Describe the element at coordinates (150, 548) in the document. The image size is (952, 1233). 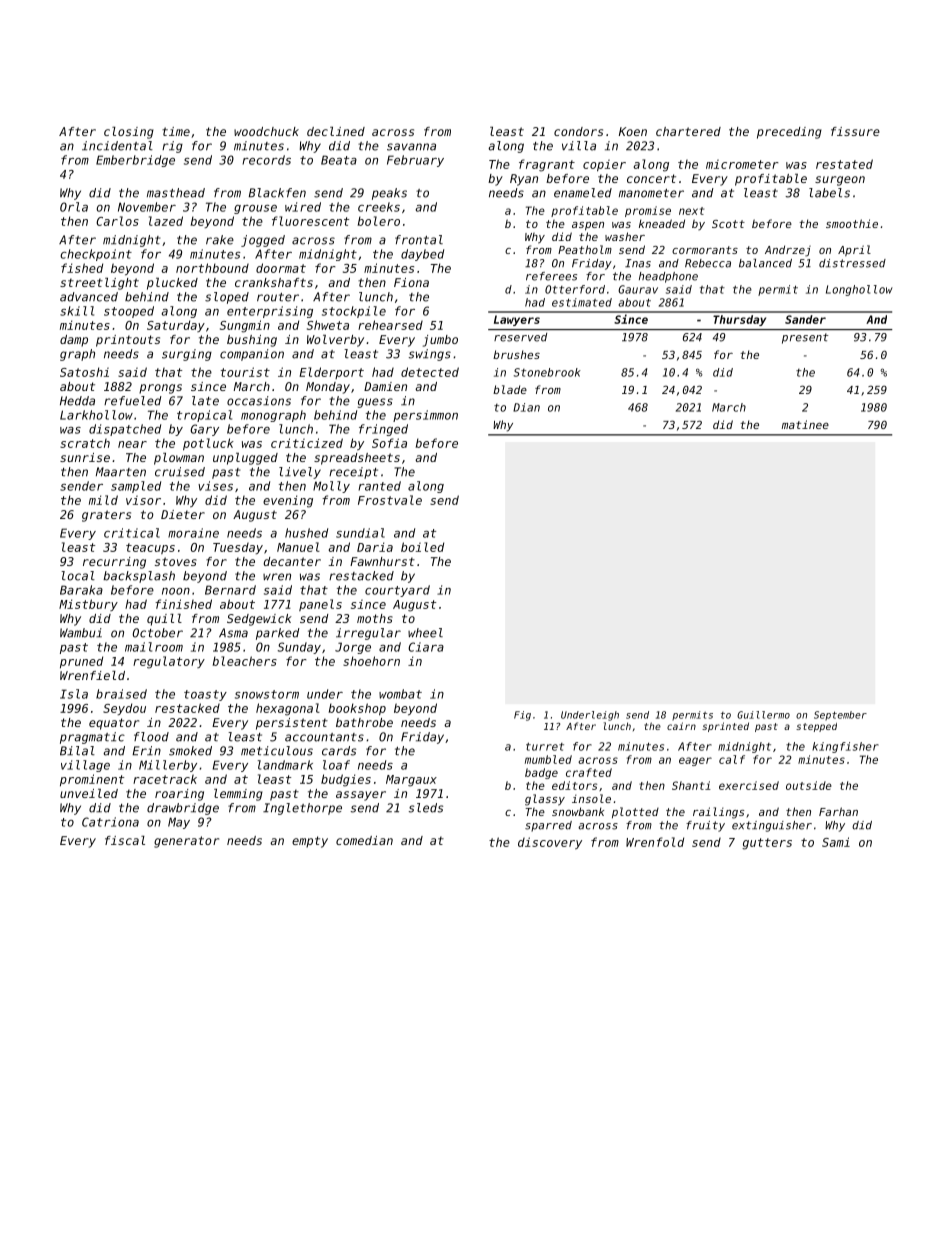
I see `teacups` at that location.
